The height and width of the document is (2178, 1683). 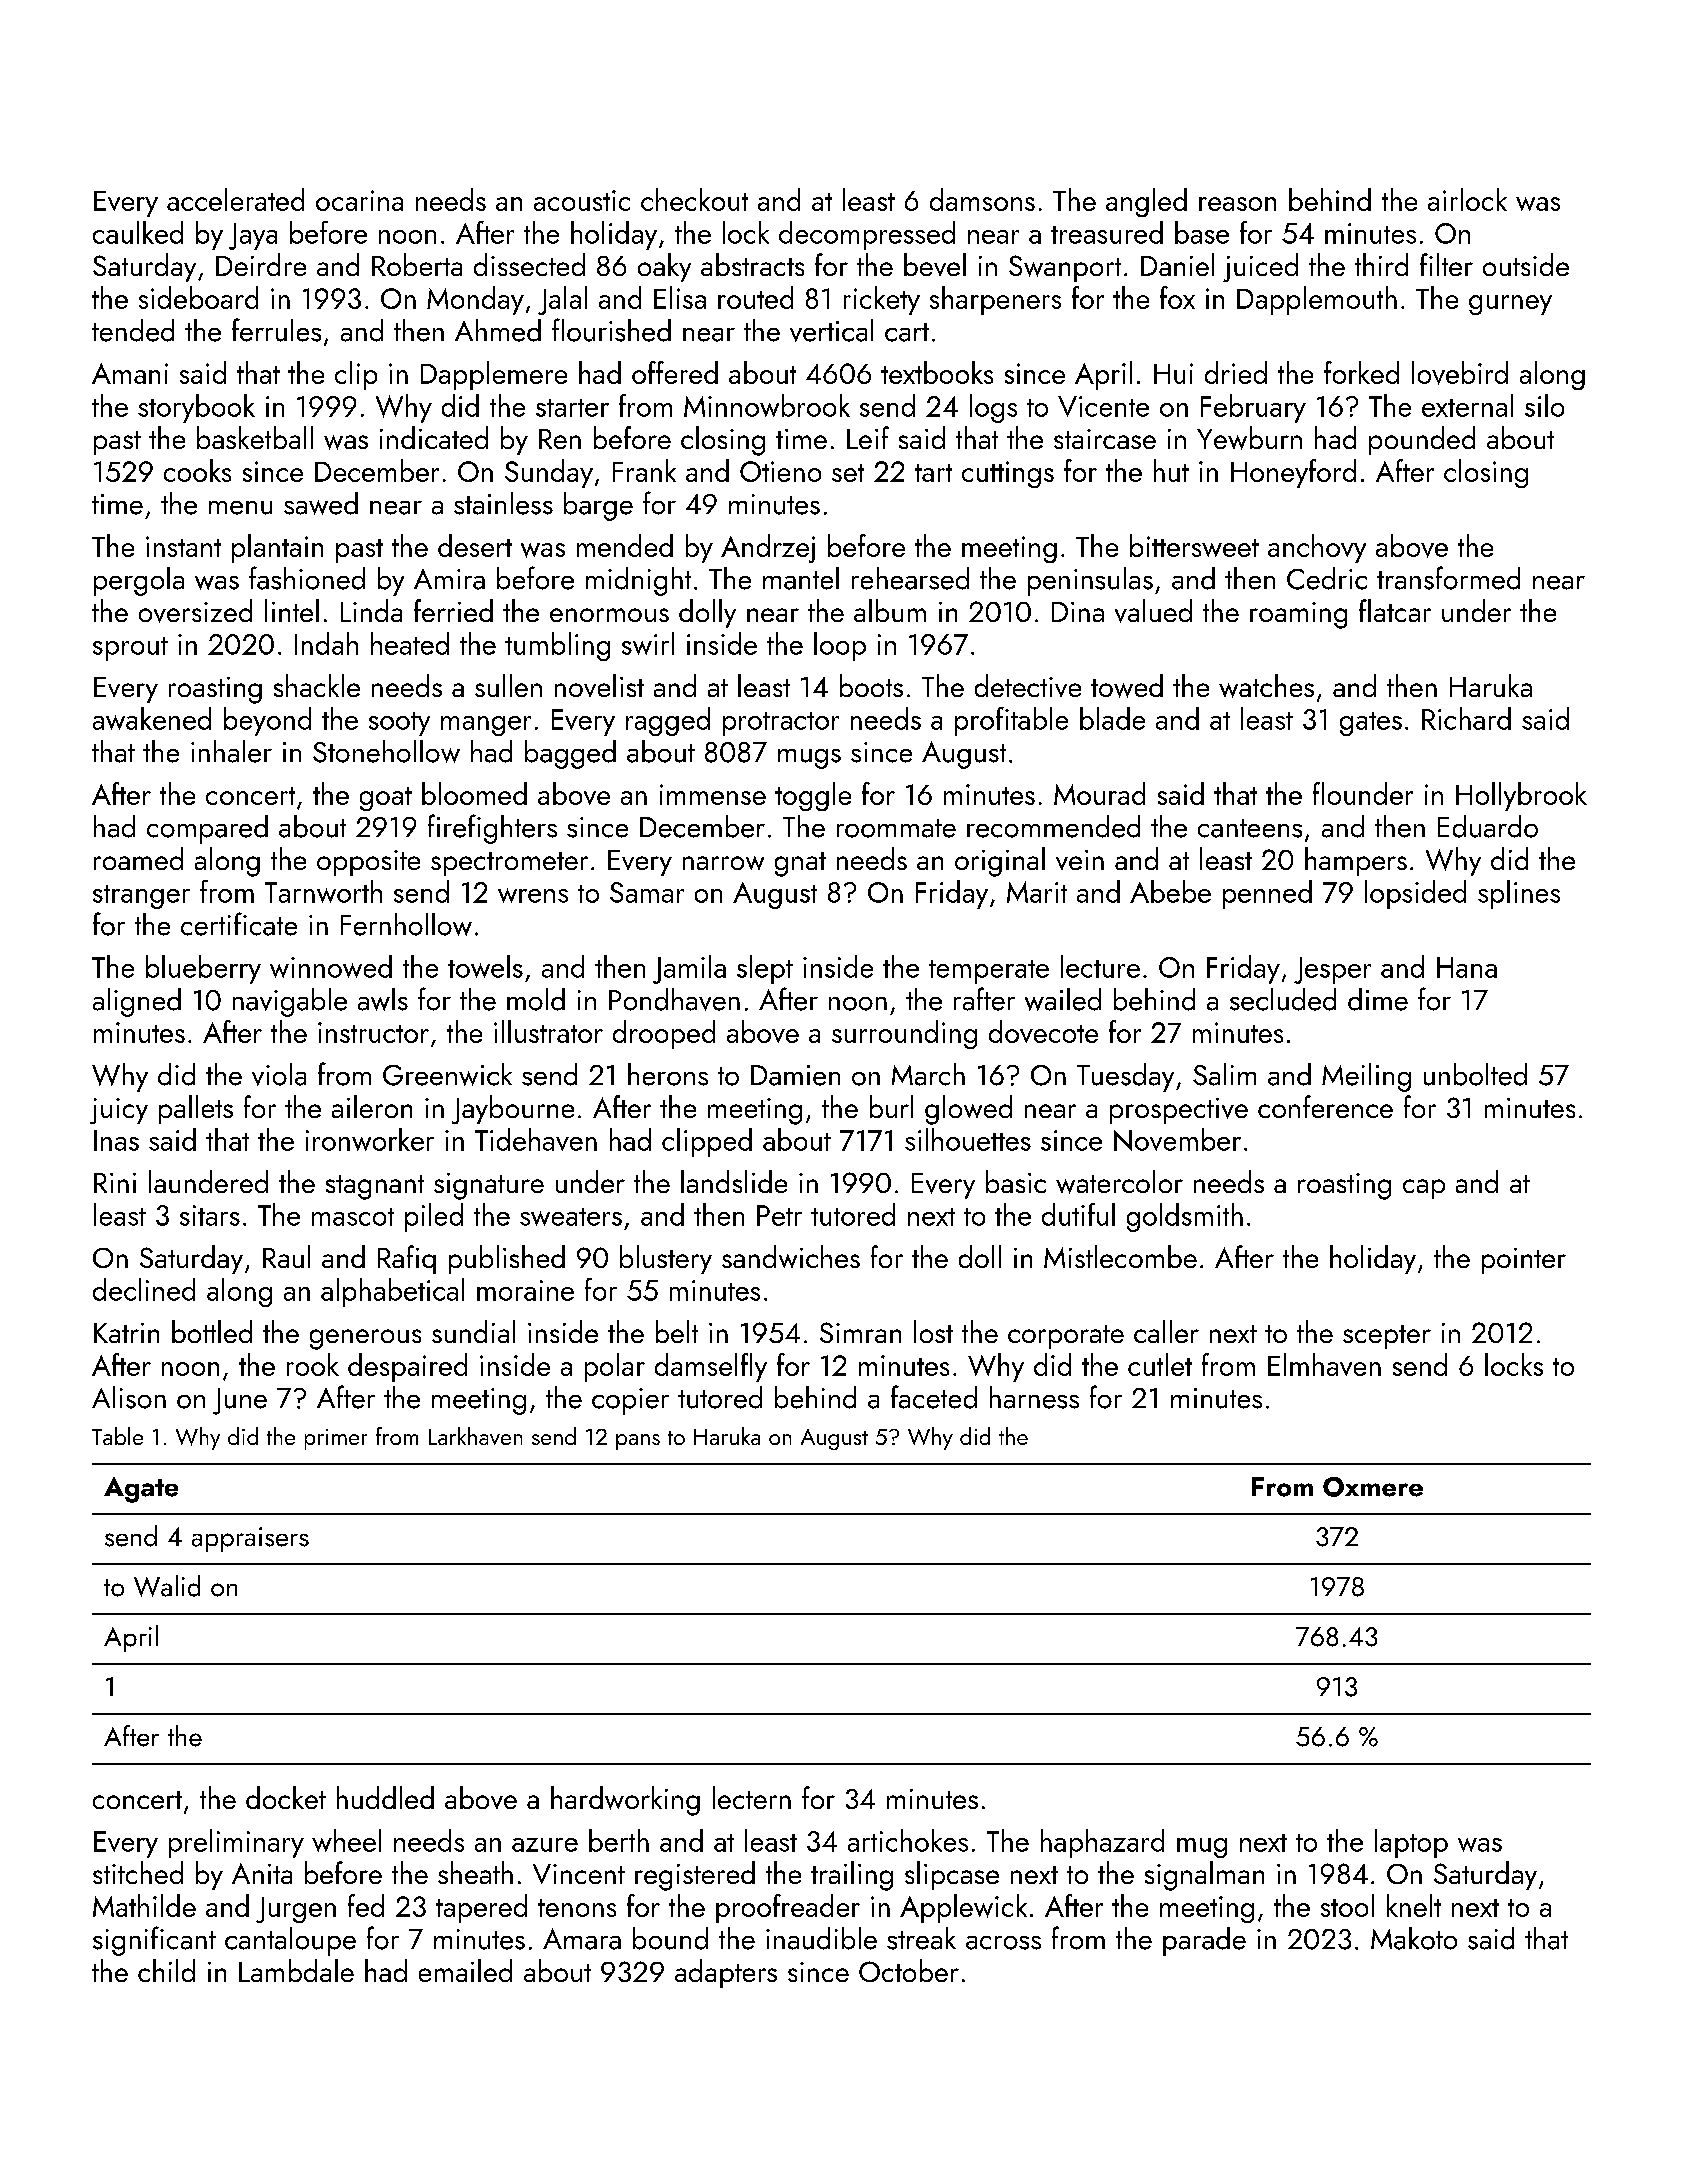 I want to click on reason, so click(x=1237, y=204).
